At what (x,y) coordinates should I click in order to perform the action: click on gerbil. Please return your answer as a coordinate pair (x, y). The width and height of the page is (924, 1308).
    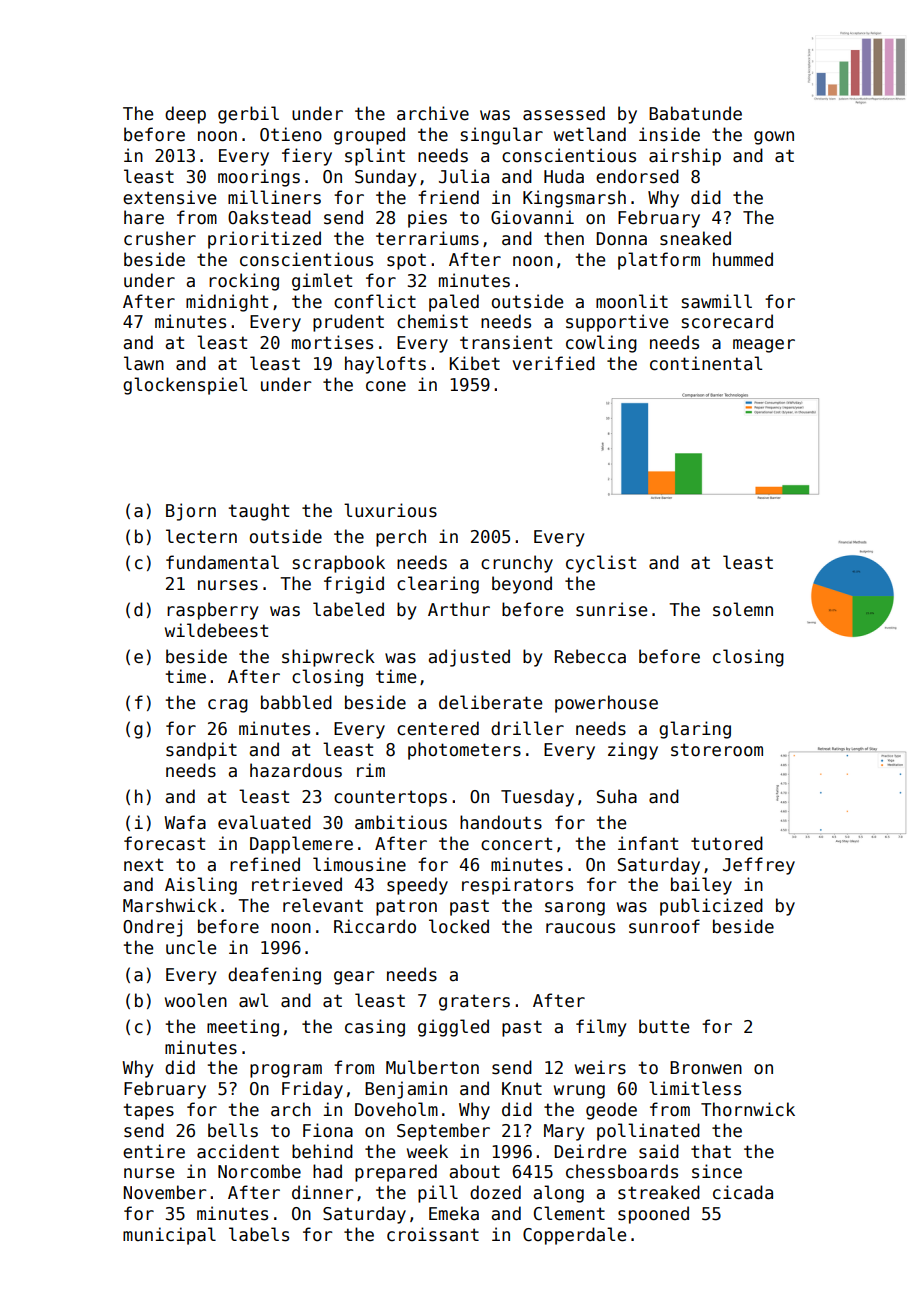
    Looking at the image, I should click on (248, 115).
